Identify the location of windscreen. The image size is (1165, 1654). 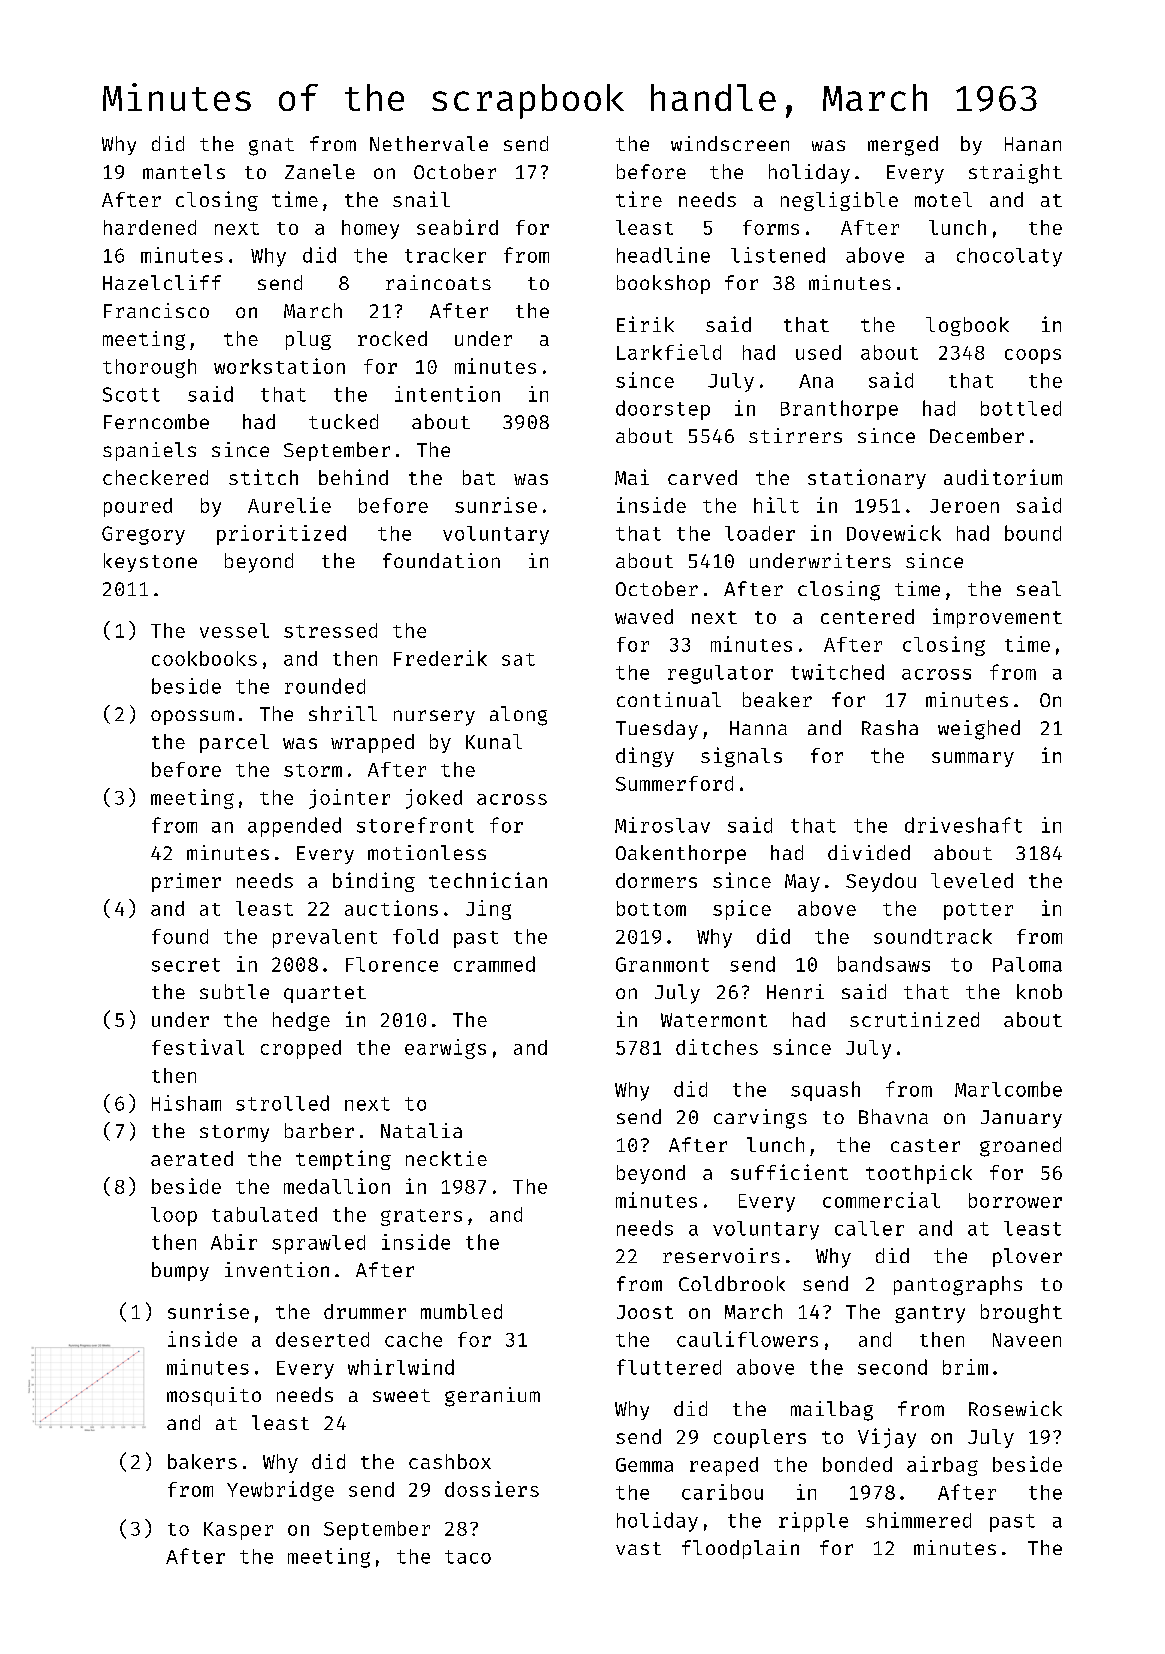
(730, 143).
